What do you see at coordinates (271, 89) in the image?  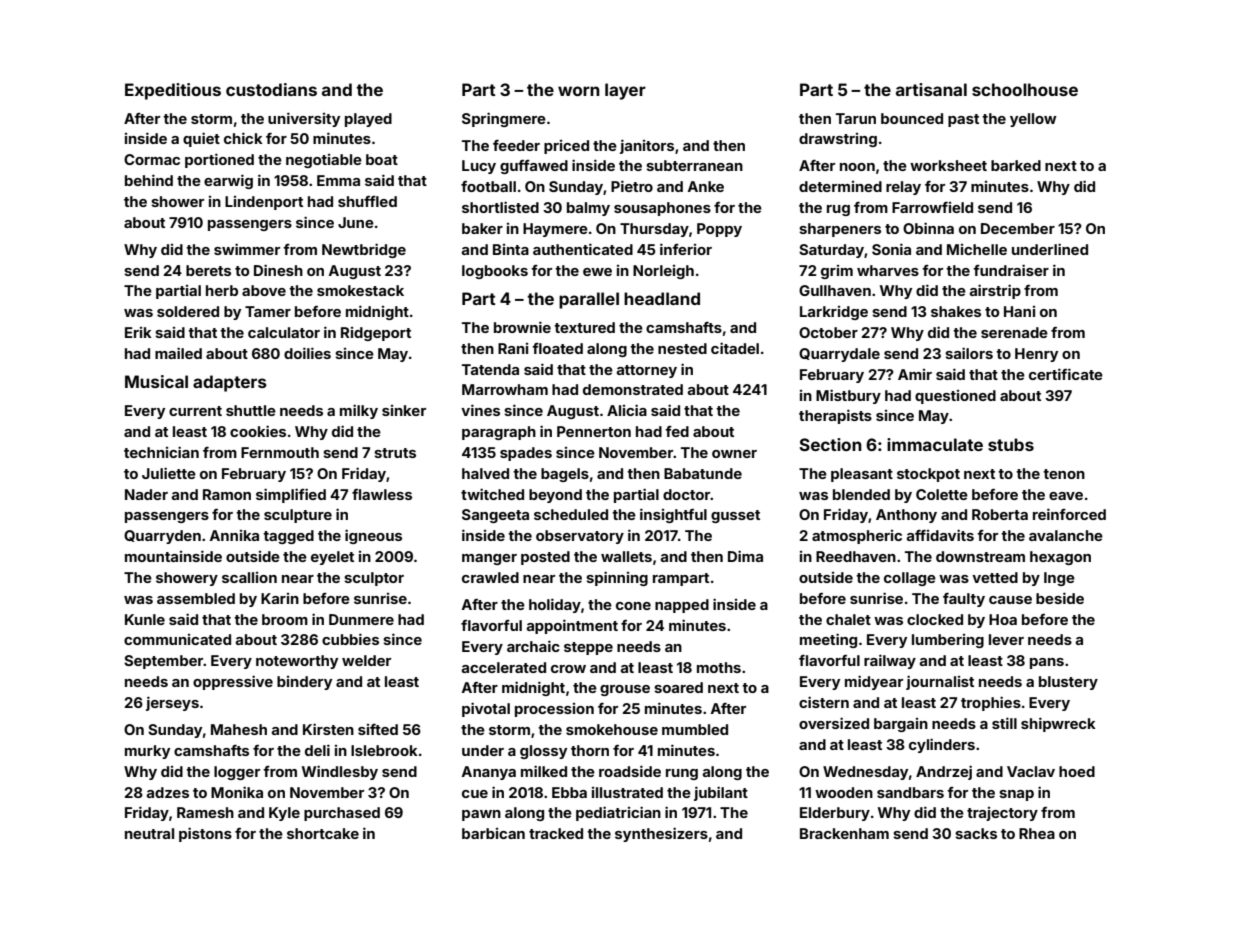 I see `custodians` at bounding box center [271, 89].
